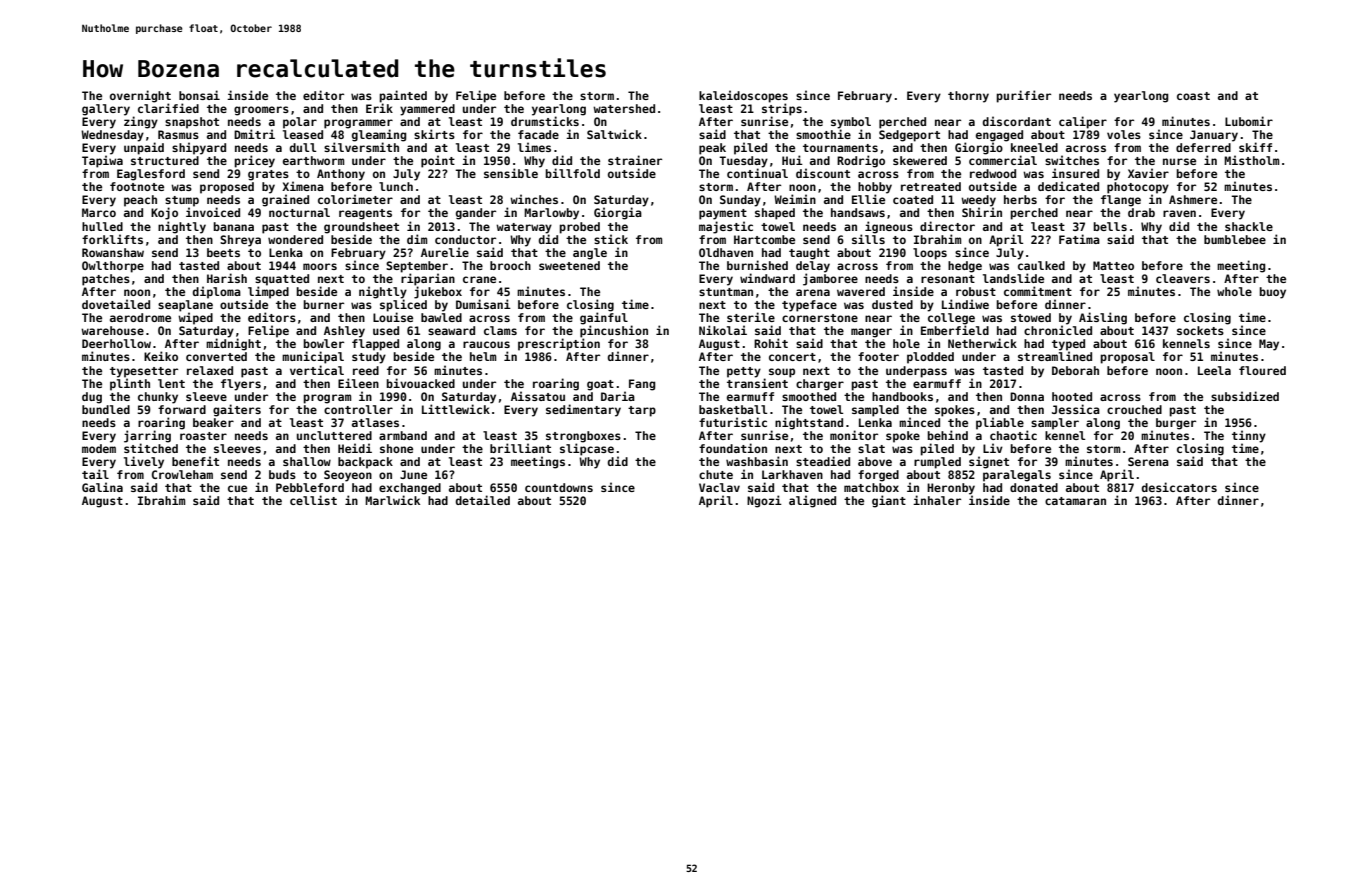  What do you see at coordinates (1272, 293) in the page?
I see `buoy` at bounding box center [1272, 293].
